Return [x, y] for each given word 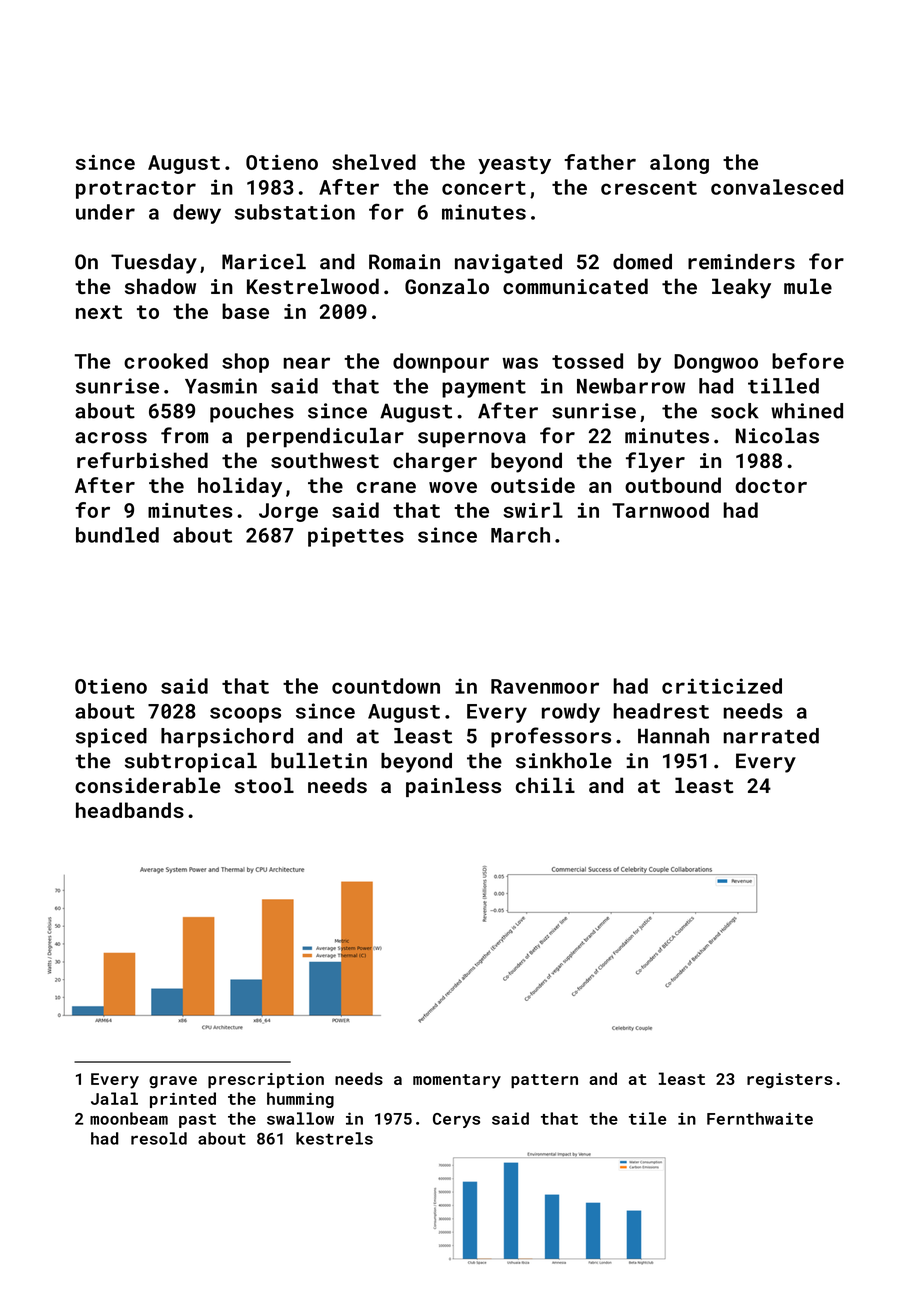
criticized [722, 686]
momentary [457, 1081]
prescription [266, 1080]
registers [790, 1081]
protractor [136, 190]
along [679, 164]
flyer [655, 462]
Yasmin [221, 386]
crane [386, 487]
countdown [386, 686]
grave [173, 1082]
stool [264, 785]
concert [484, 188]
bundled [117, 535]
